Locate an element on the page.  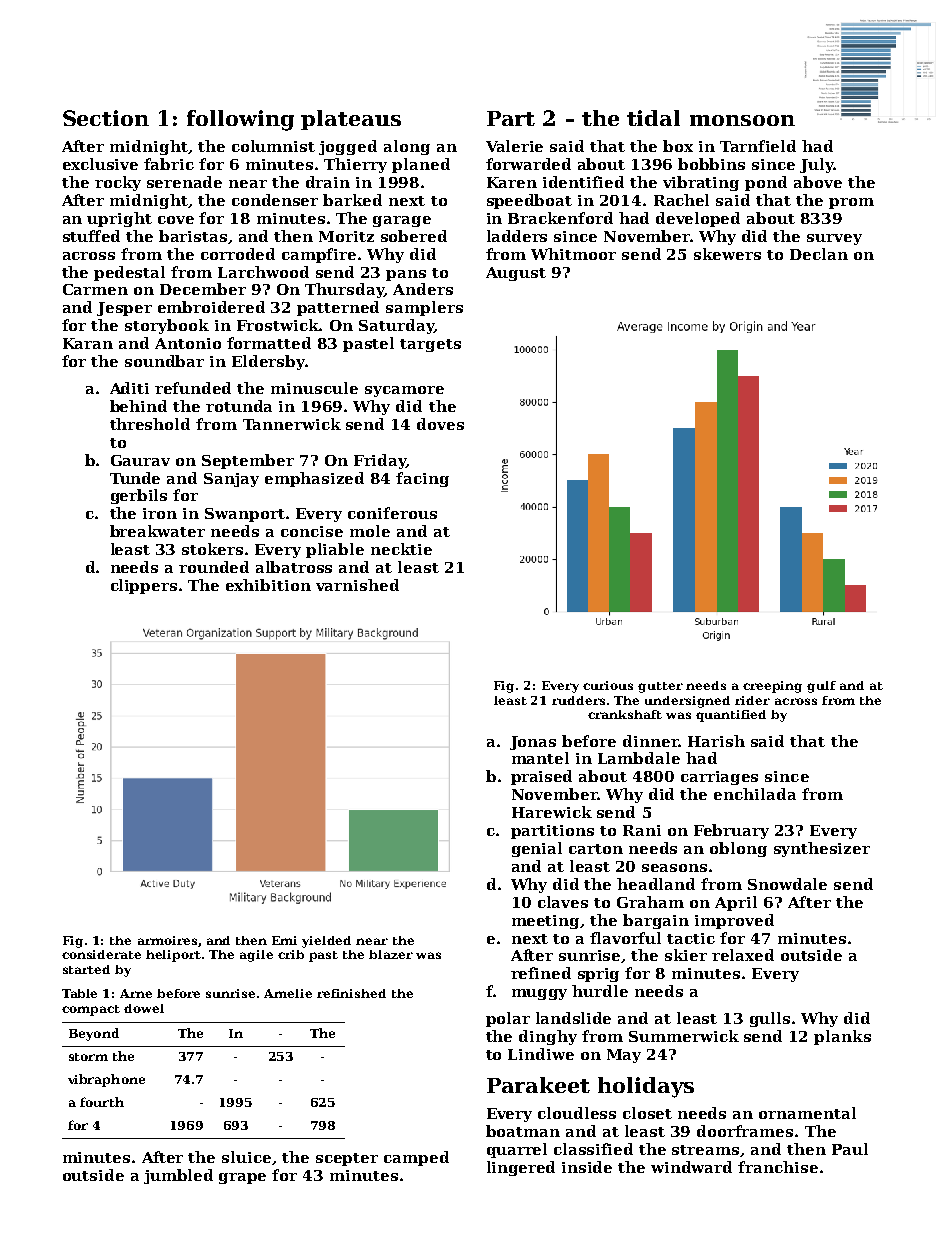
cloudless is located at coordinates (577, 1113).
